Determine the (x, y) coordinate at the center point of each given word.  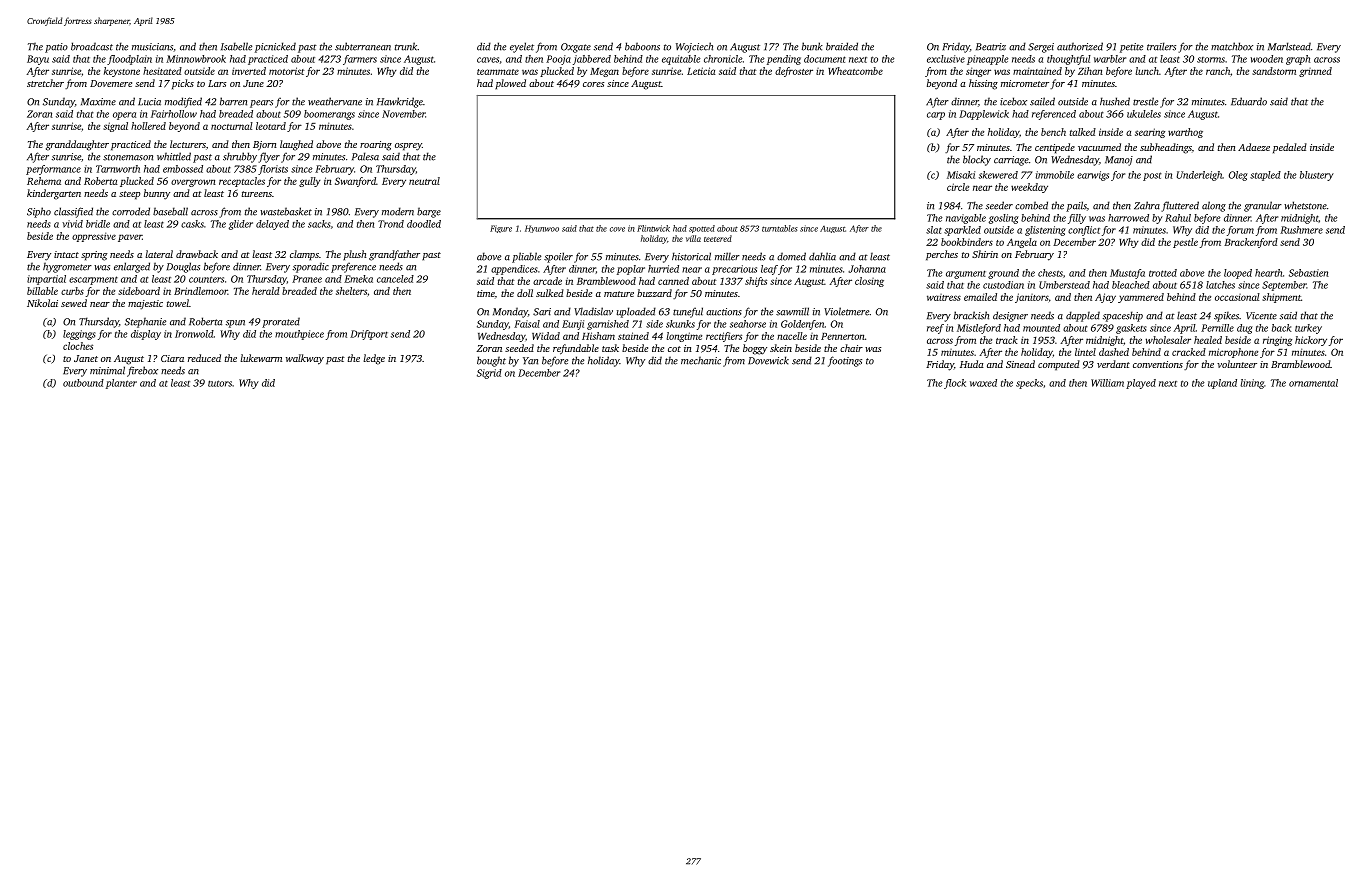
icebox (1013, 101)
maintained (1037, 71)
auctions (724, 312)
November (403, 114)
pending (784, 60)
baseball (170, 211)
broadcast (92, 46)
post (1152, 176)
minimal (107, 370)
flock (955, 384)
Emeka (358, 279)
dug (1245, 329)
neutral (424, 181)
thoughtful (1069, 60)
